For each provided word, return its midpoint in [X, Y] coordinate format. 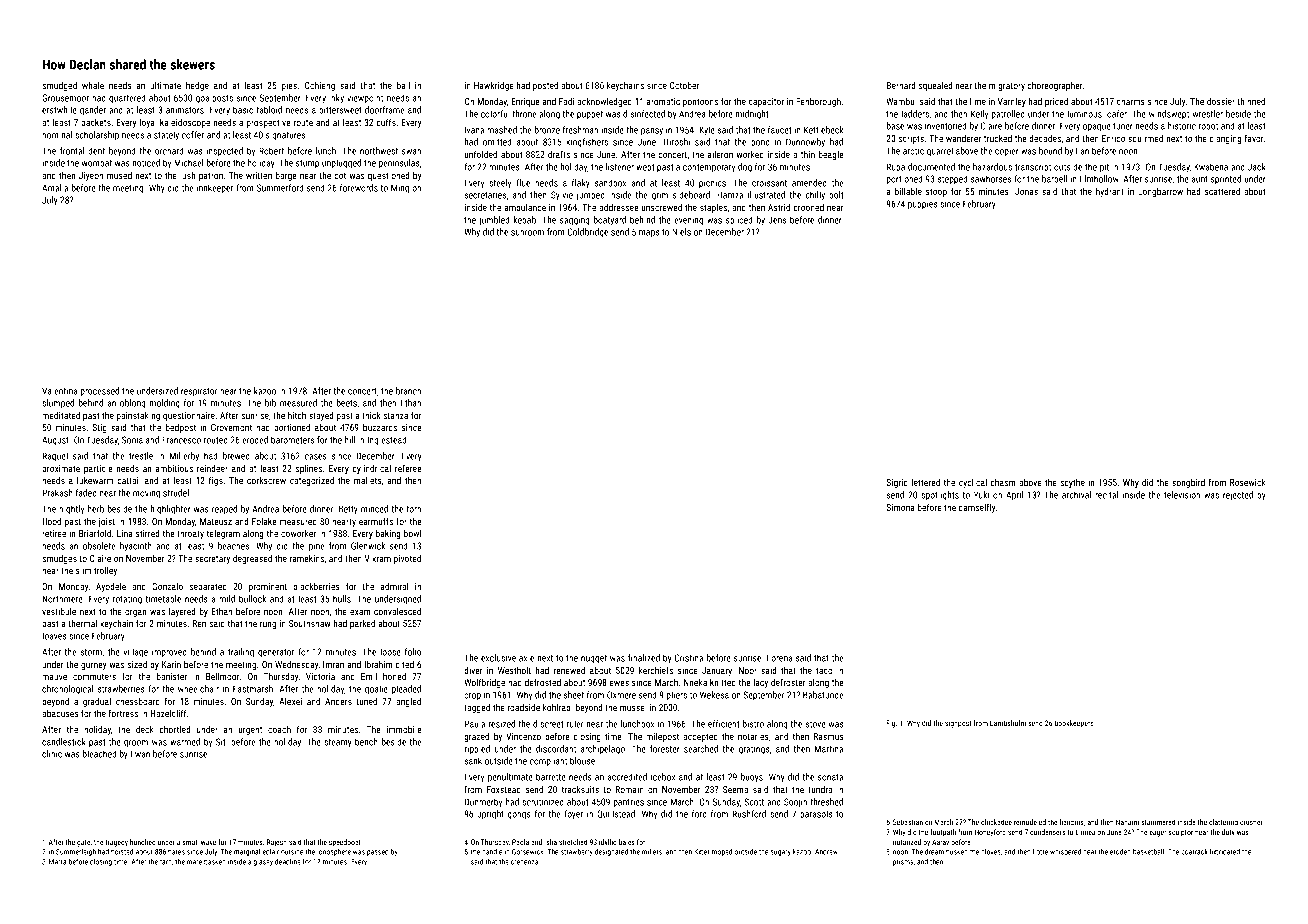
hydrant [1110, 192]
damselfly [977, 508]
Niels [681, 232]
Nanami [1127, 822]
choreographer [1055, 86]
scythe [1072, 483]
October [684, 85]
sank [473, 761]
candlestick [64, 742]
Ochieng [319, 86]
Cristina [688, 658]
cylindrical [372, 469]
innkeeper [215, 189]
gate [83, 843]
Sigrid [897, 483]
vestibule [59, 611]
